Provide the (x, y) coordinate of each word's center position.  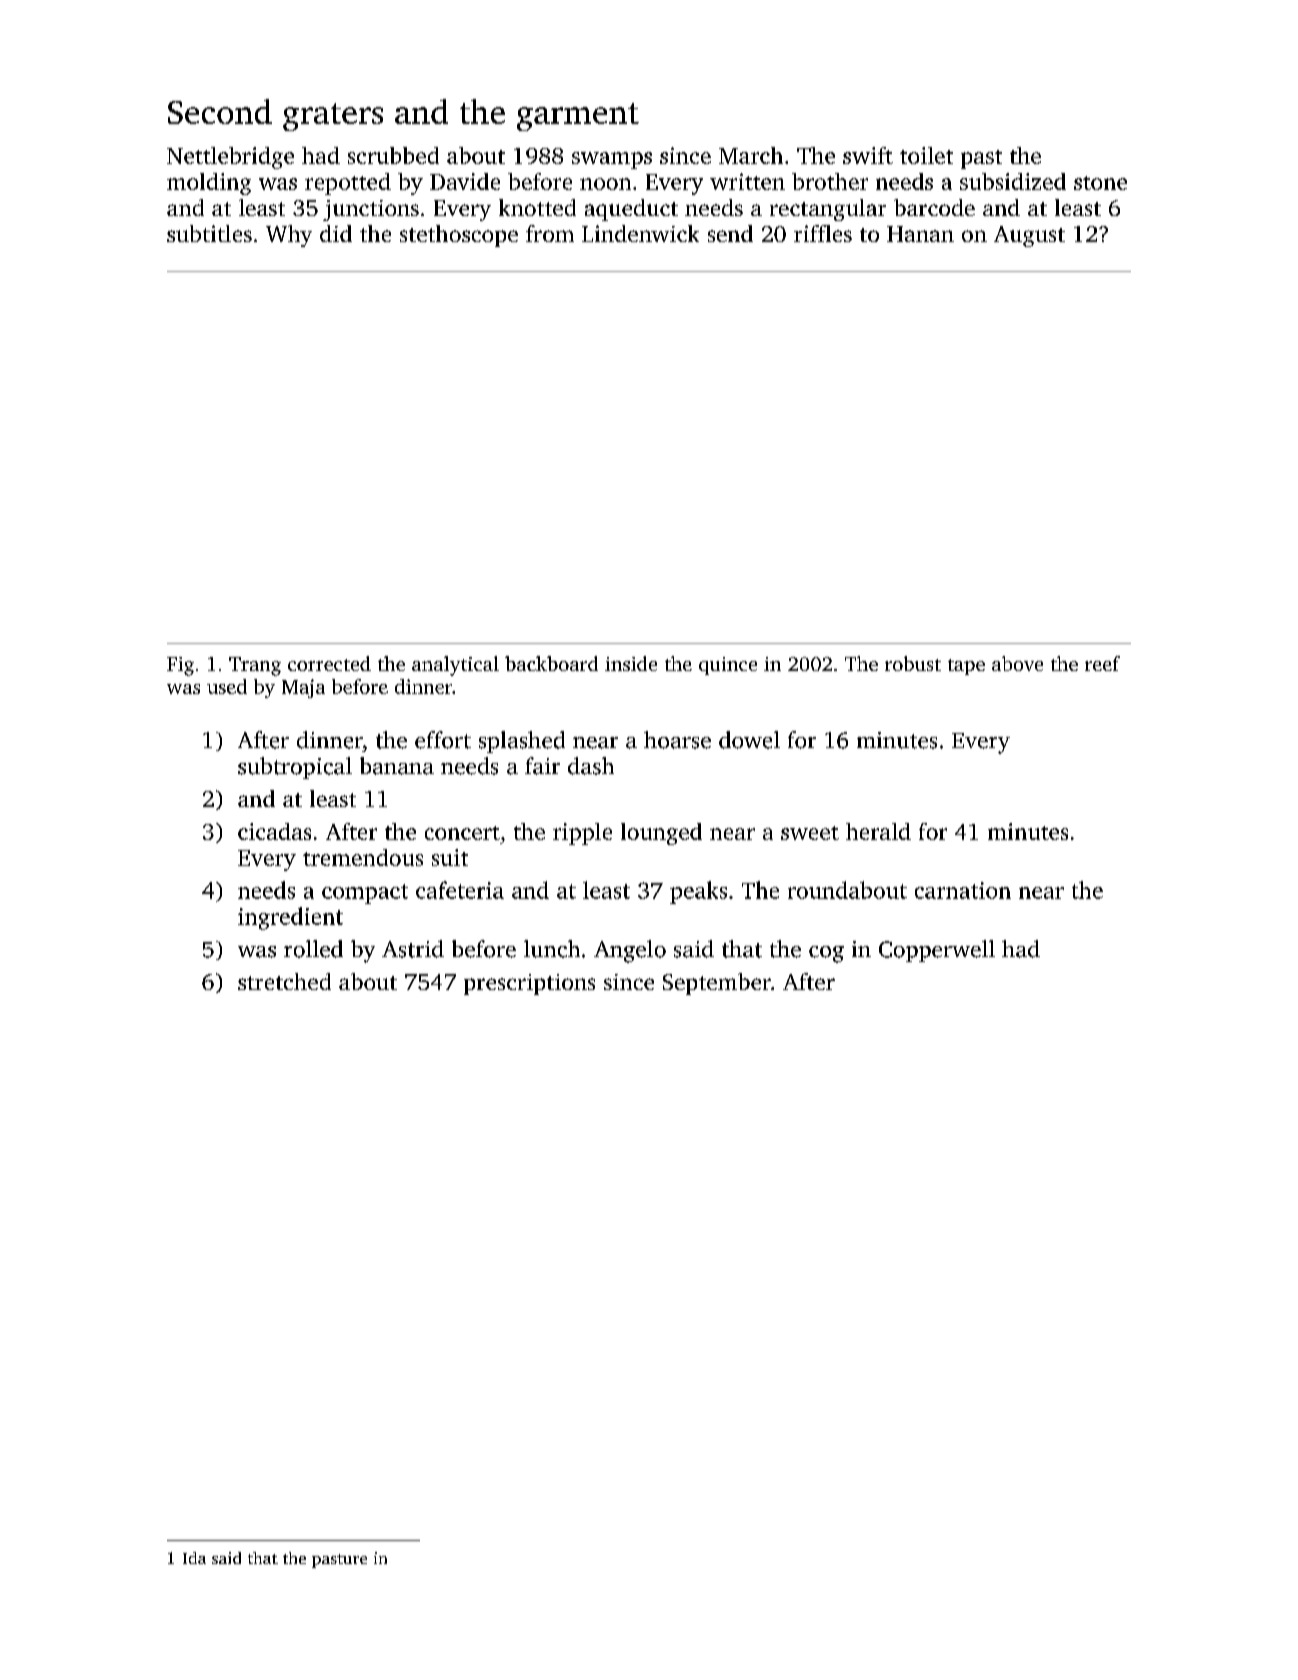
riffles (823, 233)
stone (1100, 183)
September (717, 984)
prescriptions (529, 984)
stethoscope (459, 236)
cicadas (274, 831)
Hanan (920, 234)
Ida (194, 1558)
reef (1102, 663)
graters (333, 117)
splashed (522, 742)
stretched (284, 981)
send (730, 233)
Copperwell (937, 951)
